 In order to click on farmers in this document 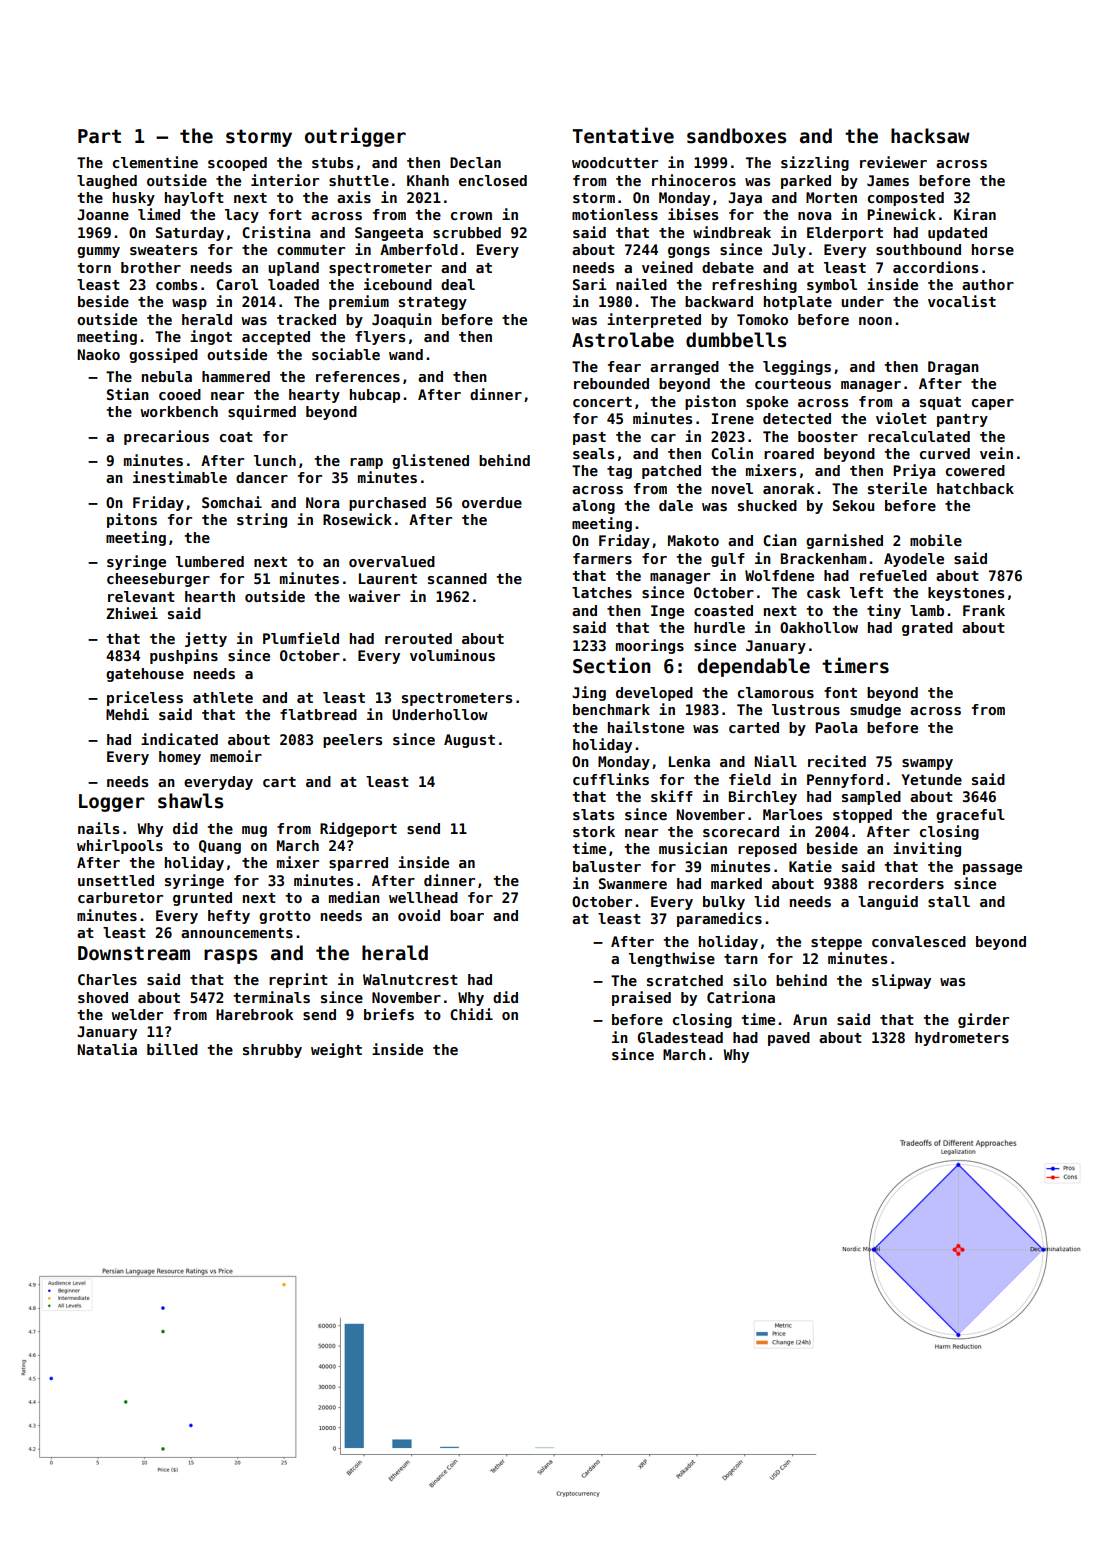, I will do `click(602, 558)`.
